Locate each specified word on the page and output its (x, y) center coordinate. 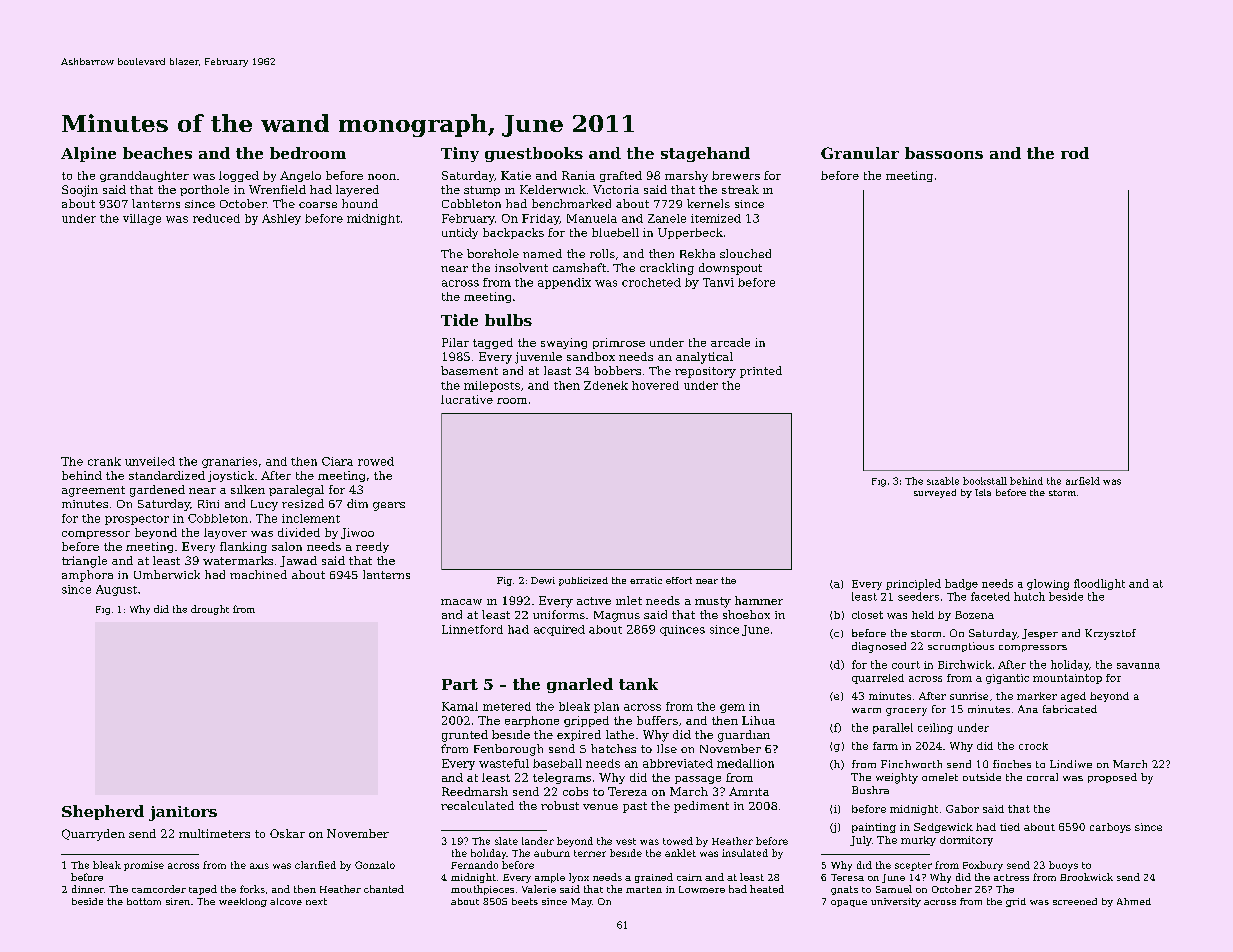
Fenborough (508, 750)
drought (210, 610)
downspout (730, 269)
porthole (204, 190)
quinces (682, 630)
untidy (460, 233)
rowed (376, 461)
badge (961, 584)
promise (144, 866)
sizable (943, 481)
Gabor (962, 809)
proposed (1112, 778)
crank (104, 461)
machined (258, 574)
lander (538, 841)
